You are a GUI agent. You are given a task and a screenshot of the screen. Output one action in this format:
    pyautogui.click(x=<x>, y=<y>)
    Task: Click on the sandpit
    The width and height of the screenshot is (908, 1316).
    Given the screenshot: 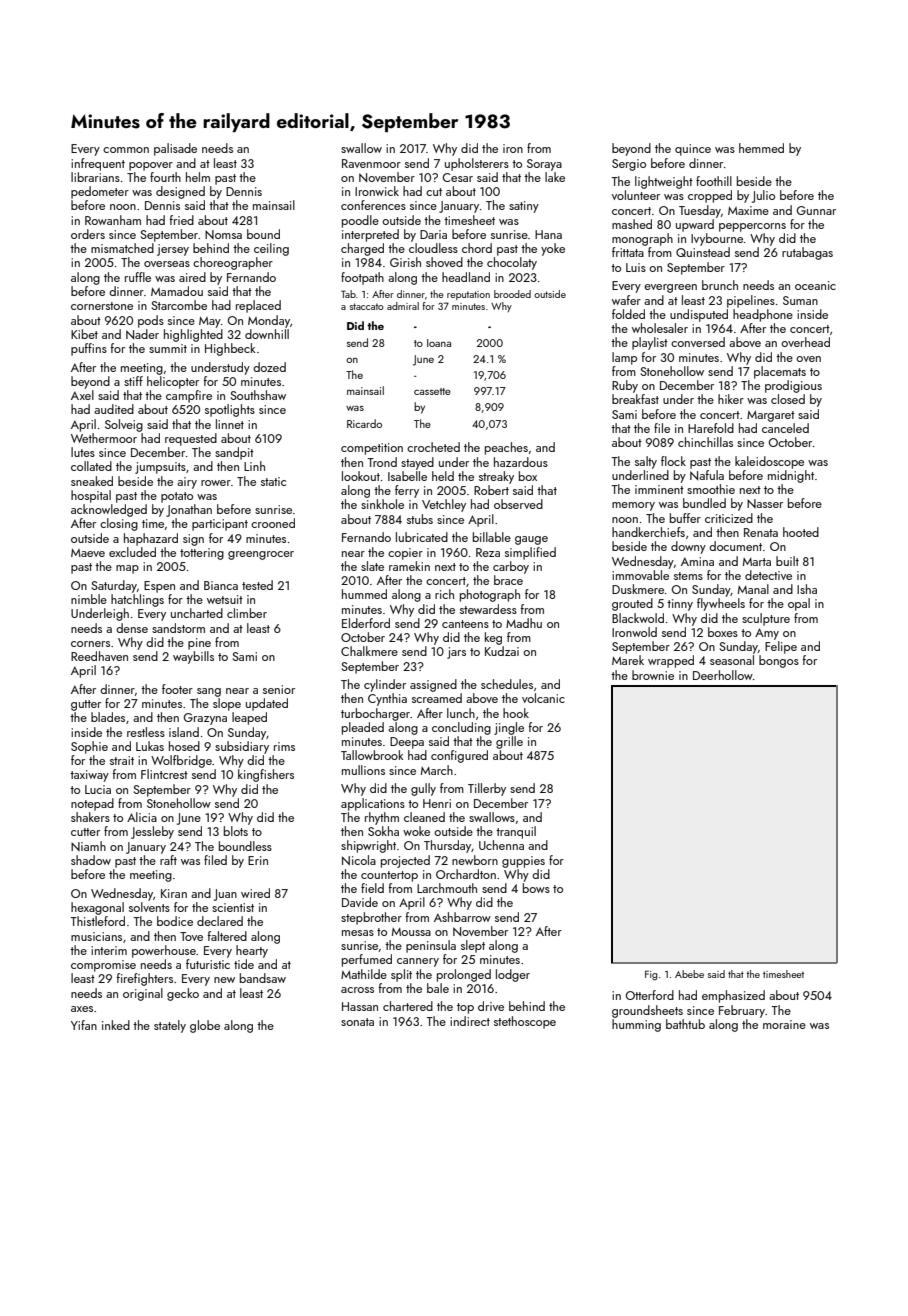 What is the action you would take?
    pyautogui.click(x=234, y=453)
